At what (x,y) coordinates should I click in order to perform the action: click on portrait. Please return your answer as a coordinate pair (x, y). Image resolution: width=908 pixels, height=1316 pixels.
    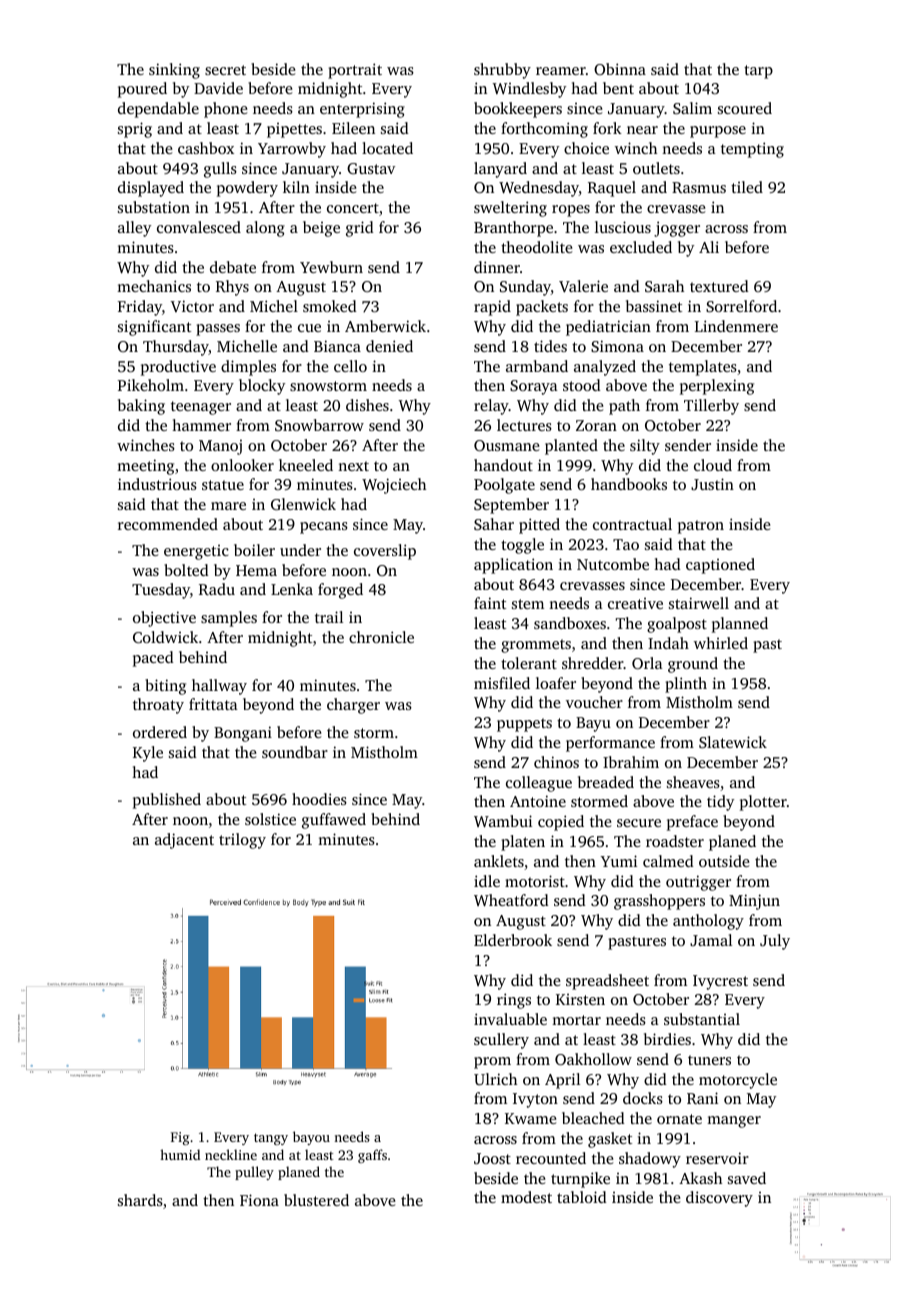
    Looking at the image, I should click on (355, 71).
